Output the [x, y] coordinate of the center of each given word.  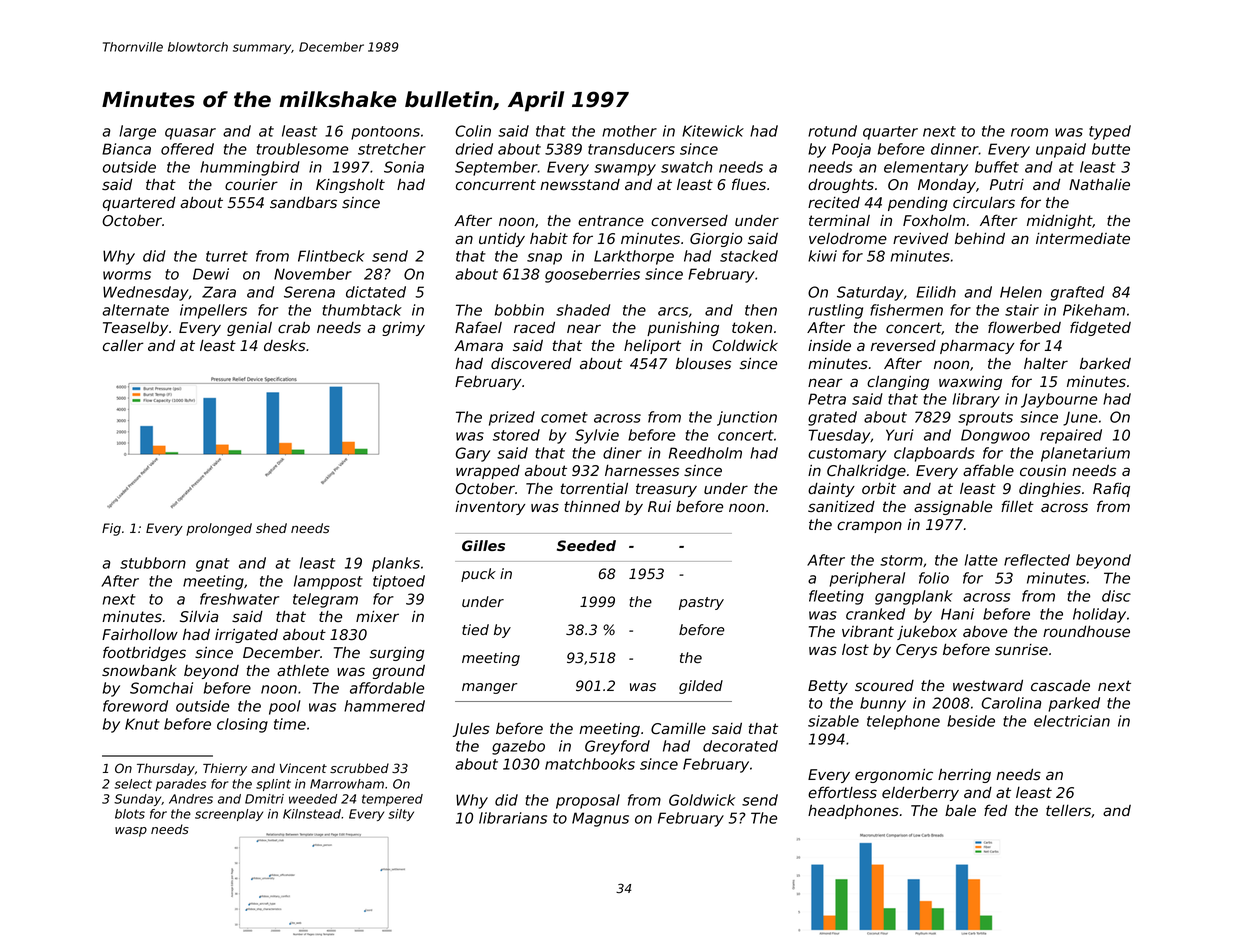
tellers [1068, 810]
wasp [131, 832]
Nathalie [1099, 184]
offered [187, 149]
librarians [513, 818]
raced [534, 327]
